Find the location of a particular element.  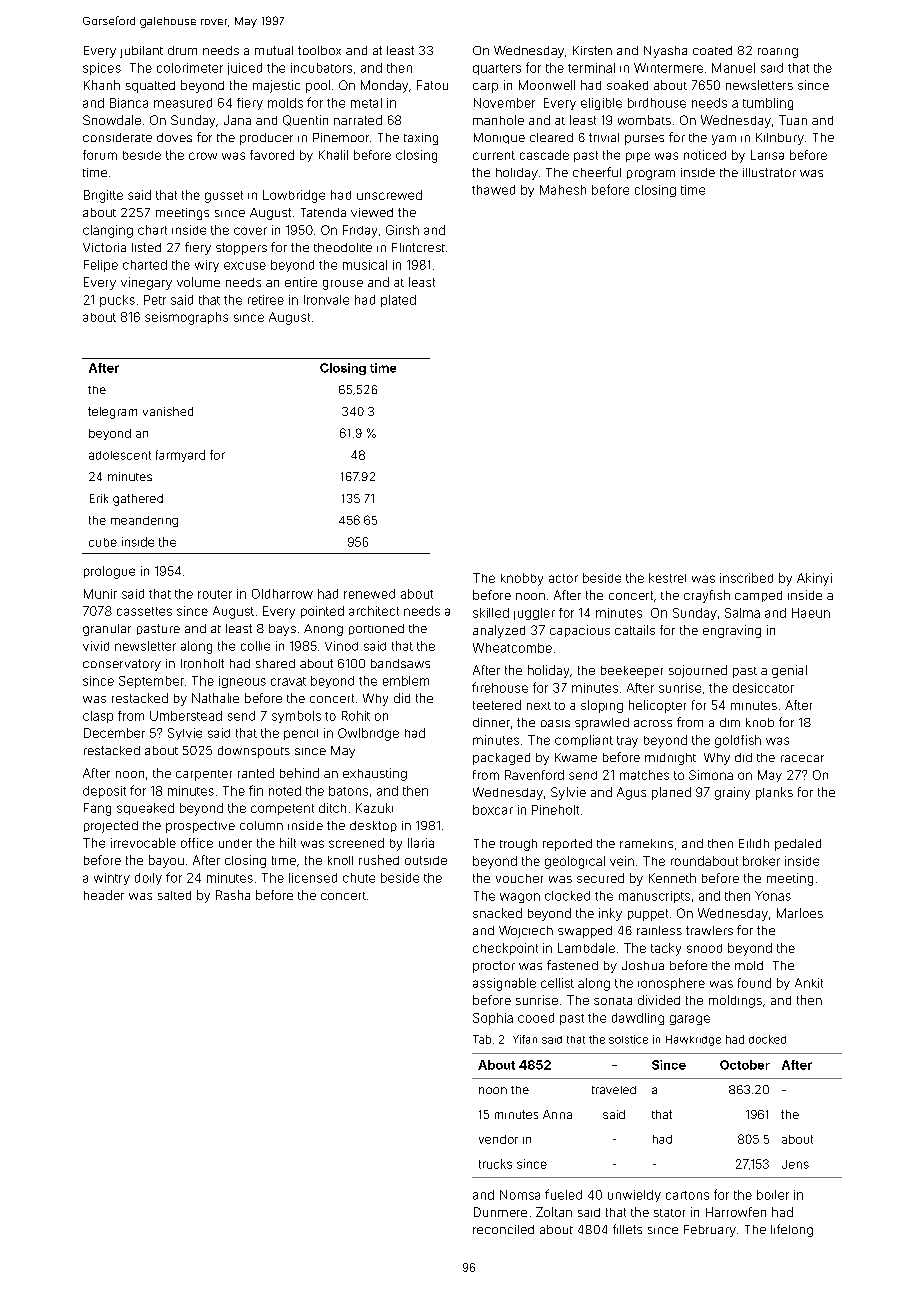

renewed is located at coordinates (369, 594).
